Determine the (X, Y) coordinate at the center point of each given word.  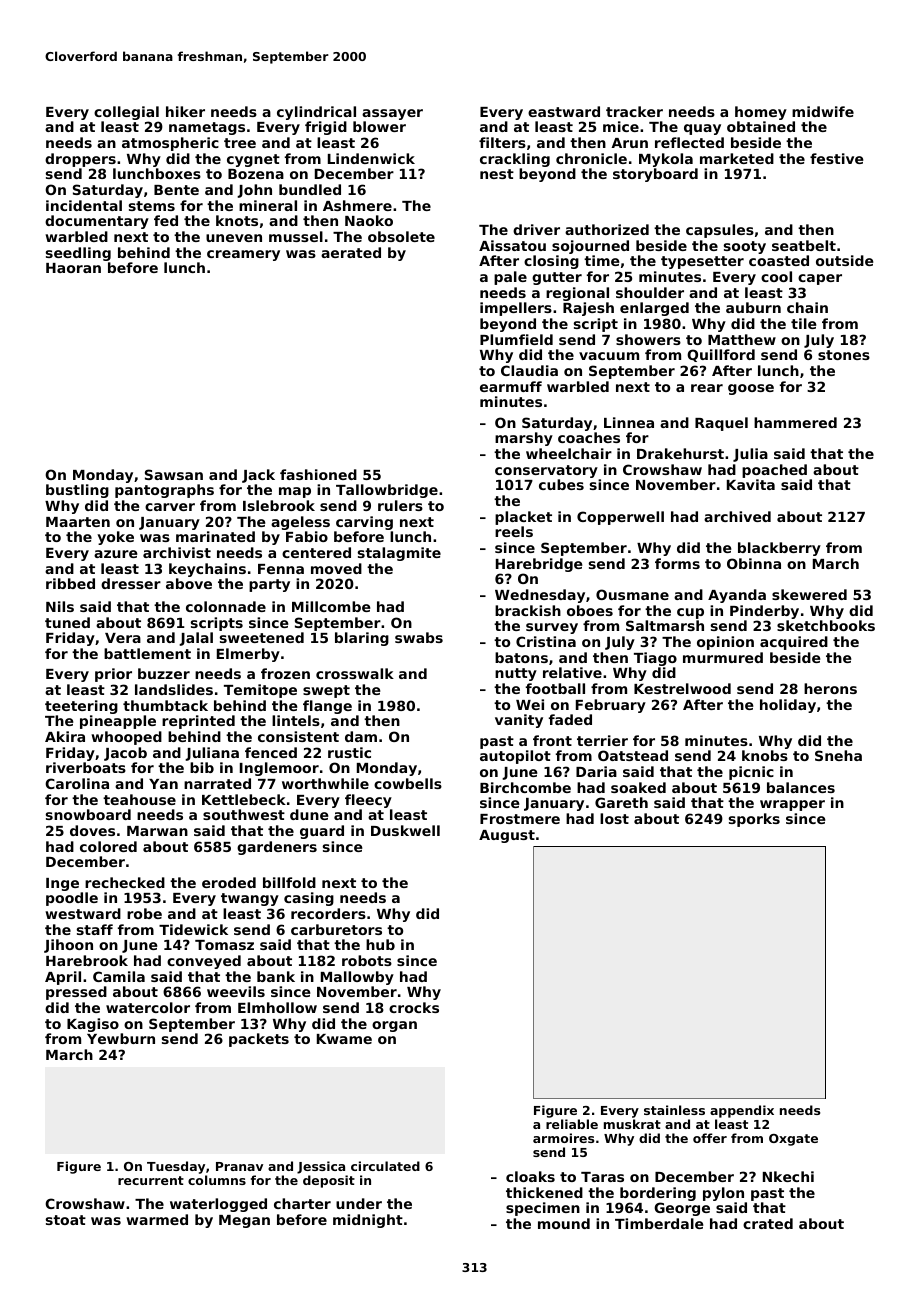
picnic (751, 773)
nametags (207, 128)
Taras (602, 1177)
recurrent (151, 1180)
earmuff (511, 386)
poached (774, 471)
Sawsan (174, 474)
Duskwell (405, 830)
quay (702, 129)
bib (202, 767)
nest (497, 174)
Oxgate (793, 1140)
